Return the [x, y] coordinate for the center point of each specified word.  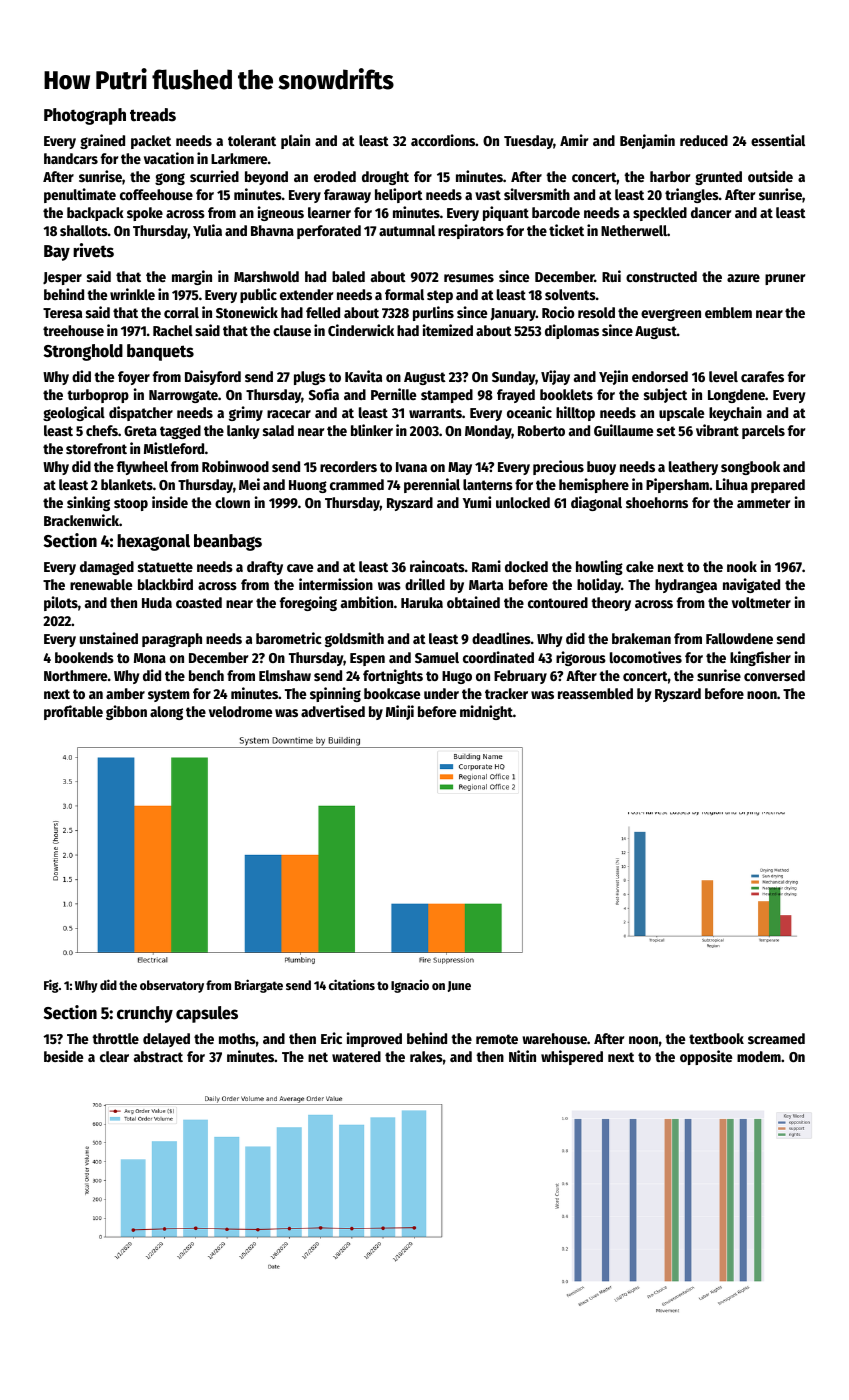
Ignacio [410, 986]
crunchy [145, 1014]
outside [770, 176]
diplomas [572, 331]
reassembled [595, 693]
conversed [774, 675]
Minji [400, 712]
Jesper [62, 278]
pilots [61, 603]
